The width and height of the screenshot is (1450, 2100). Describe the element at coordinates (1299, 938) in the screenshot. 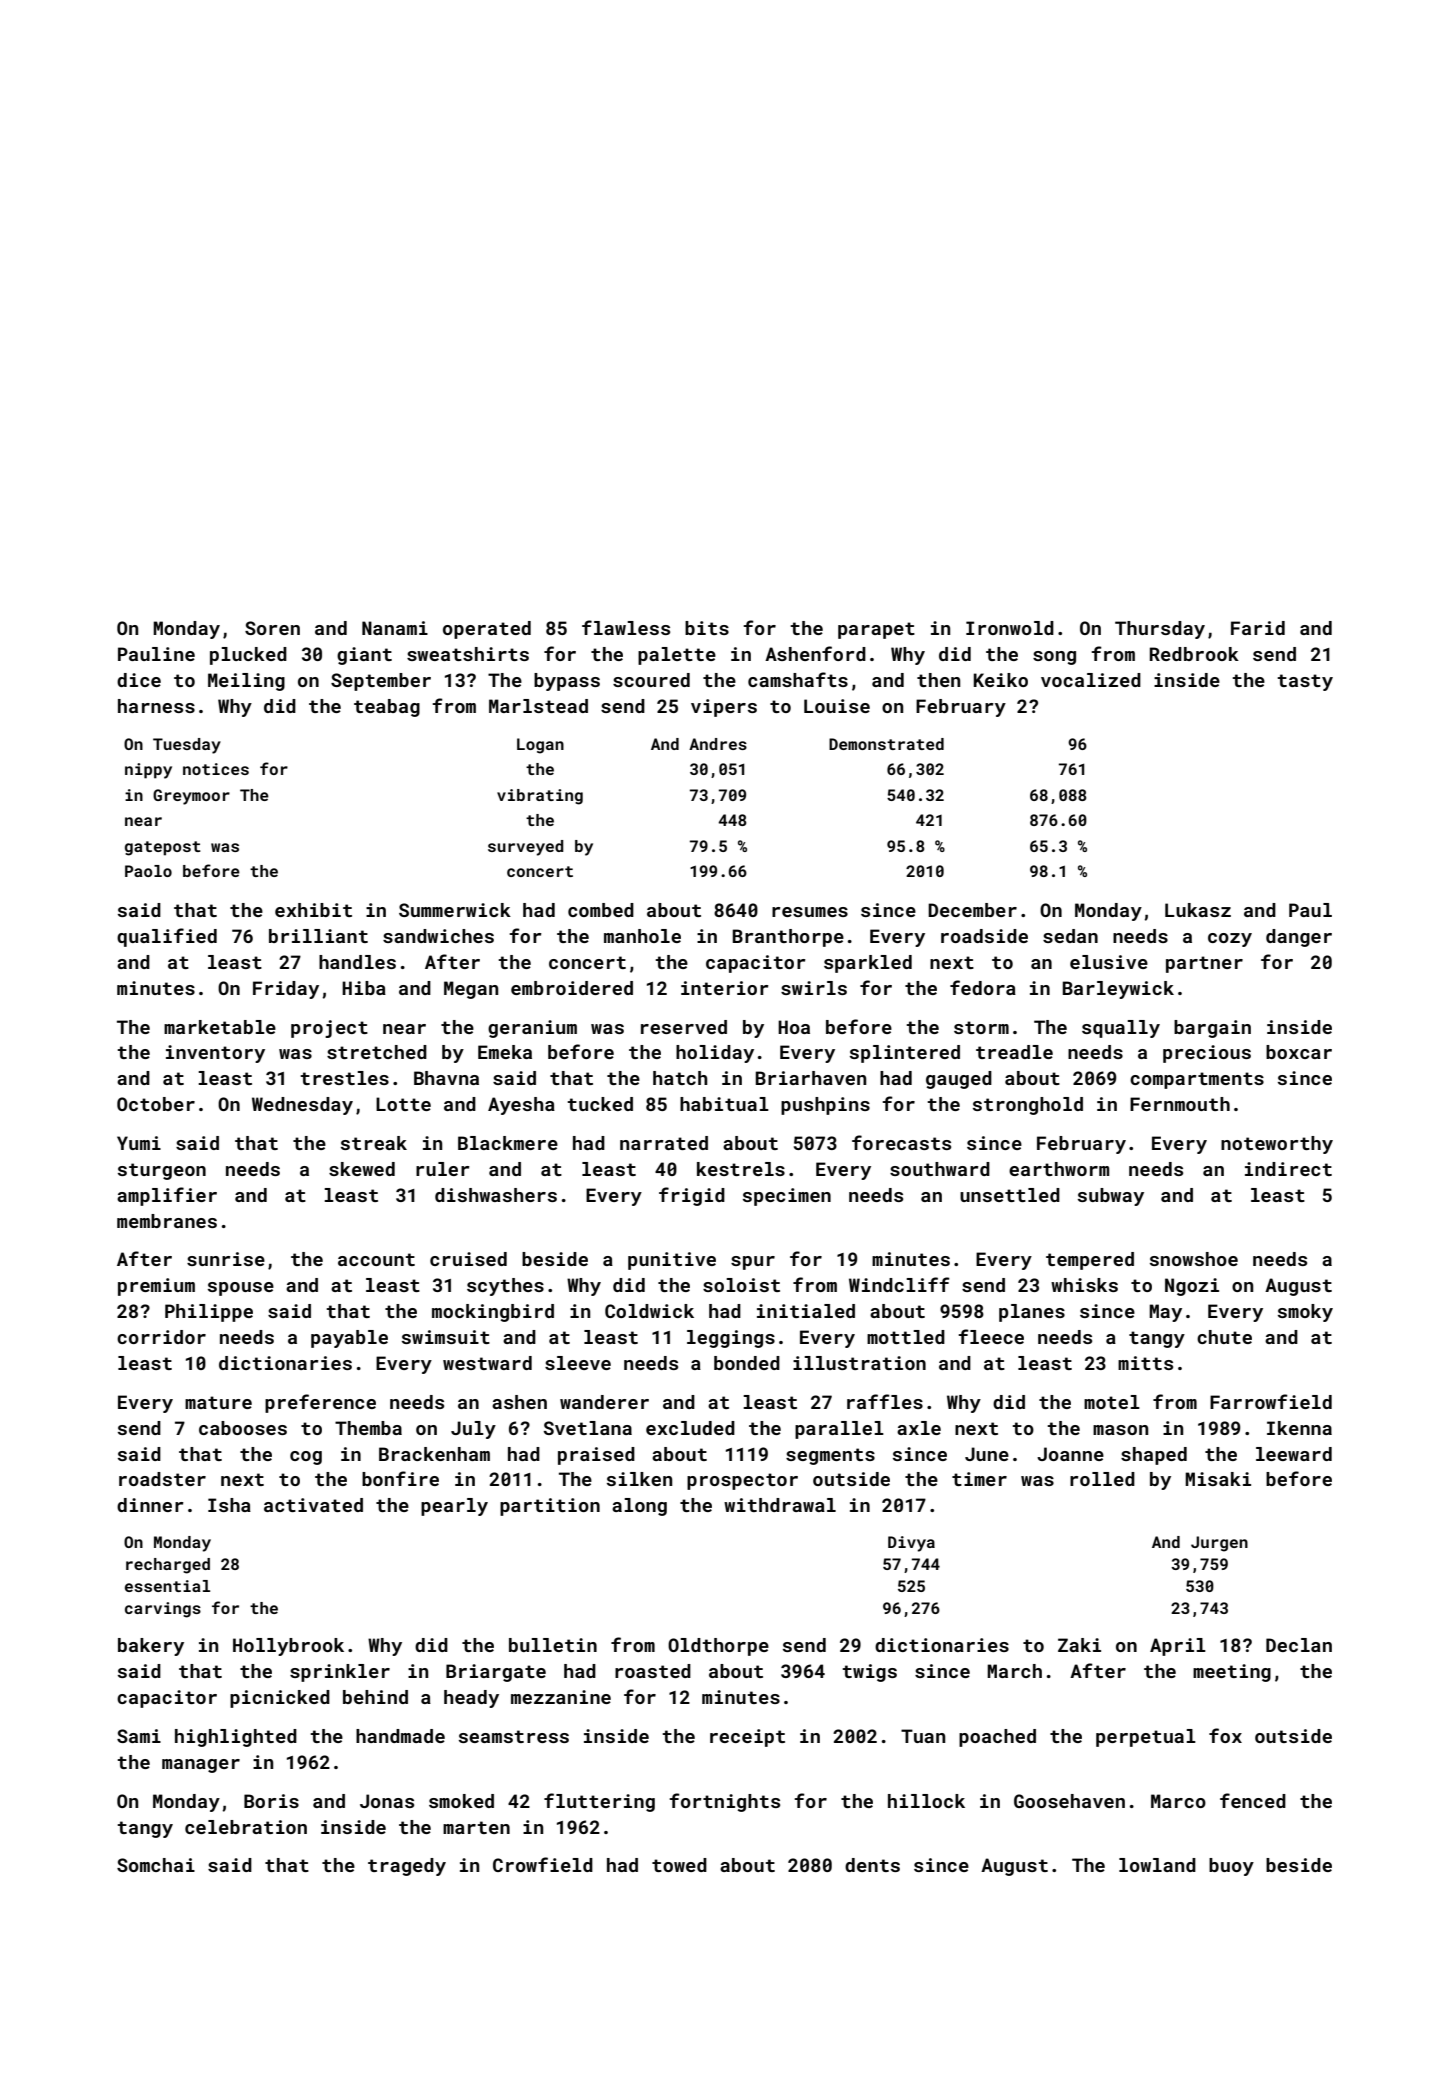

I see `danger` at that location.
